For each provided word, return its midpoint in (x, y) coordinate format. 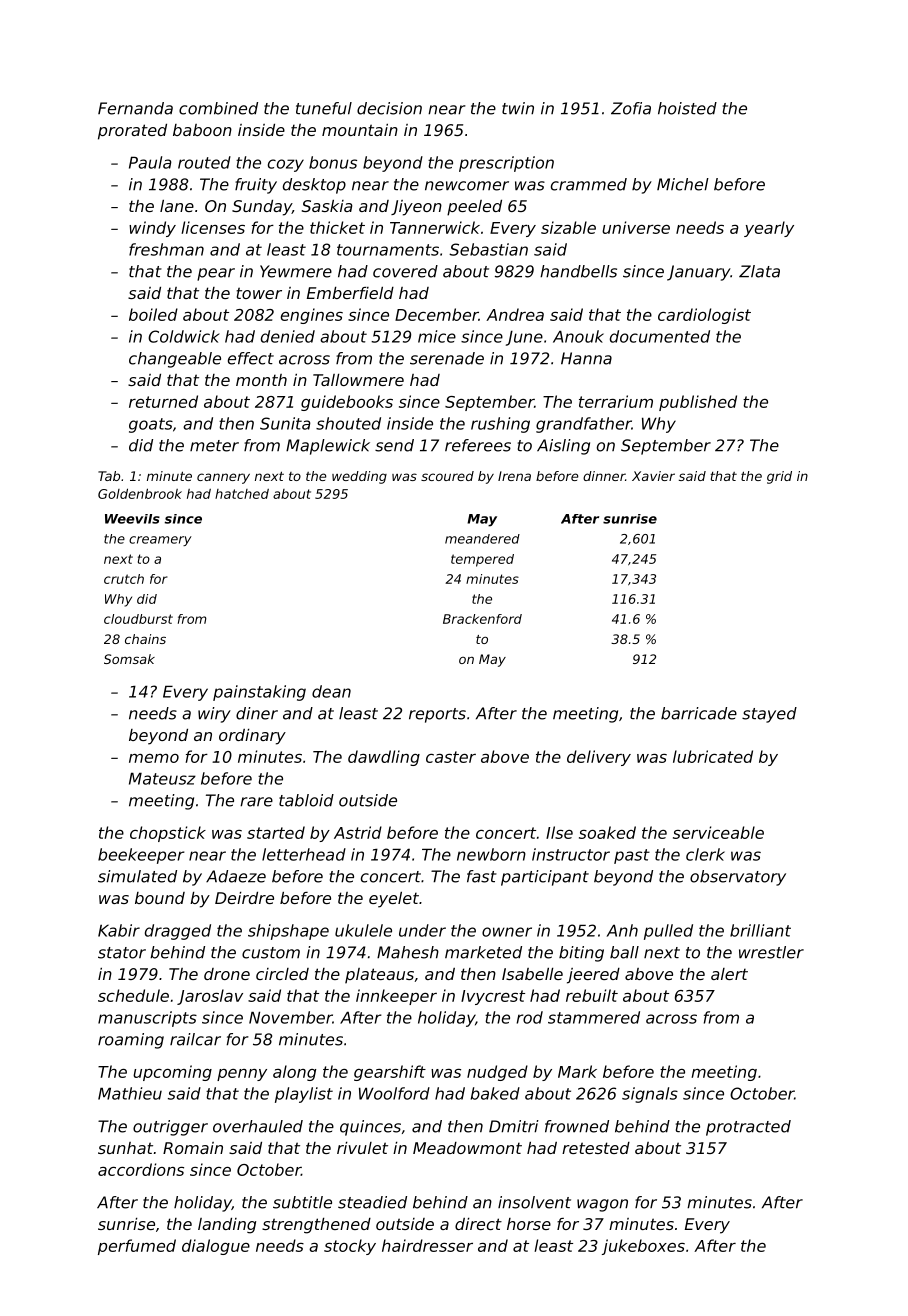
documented (660, 336)
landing (227, 1226)
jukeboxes (643, 1247)
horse (529, 1224)
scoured (447, 476)
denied (288, 336)
